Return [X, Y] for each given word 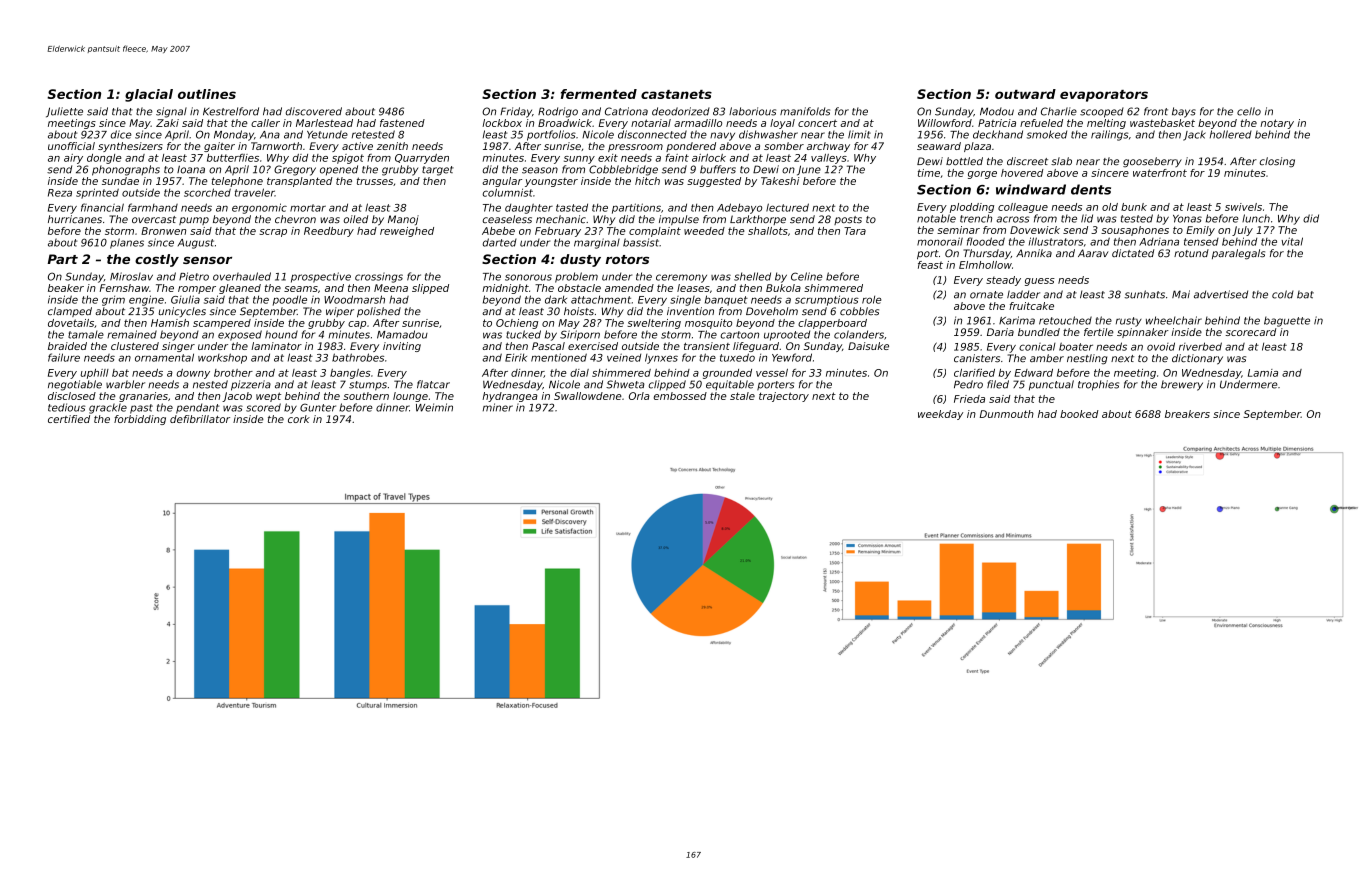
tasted [572, 207]
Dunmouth [1007, 414]
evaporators [1104, 96]
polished [379, 312]
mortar [308, 208]
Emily [1200, 231]
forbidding [140, 420]
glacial [149, 95]
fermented [599, 94]
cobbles [859, 311]
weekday [940, 415]
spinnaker [1143, 333]
